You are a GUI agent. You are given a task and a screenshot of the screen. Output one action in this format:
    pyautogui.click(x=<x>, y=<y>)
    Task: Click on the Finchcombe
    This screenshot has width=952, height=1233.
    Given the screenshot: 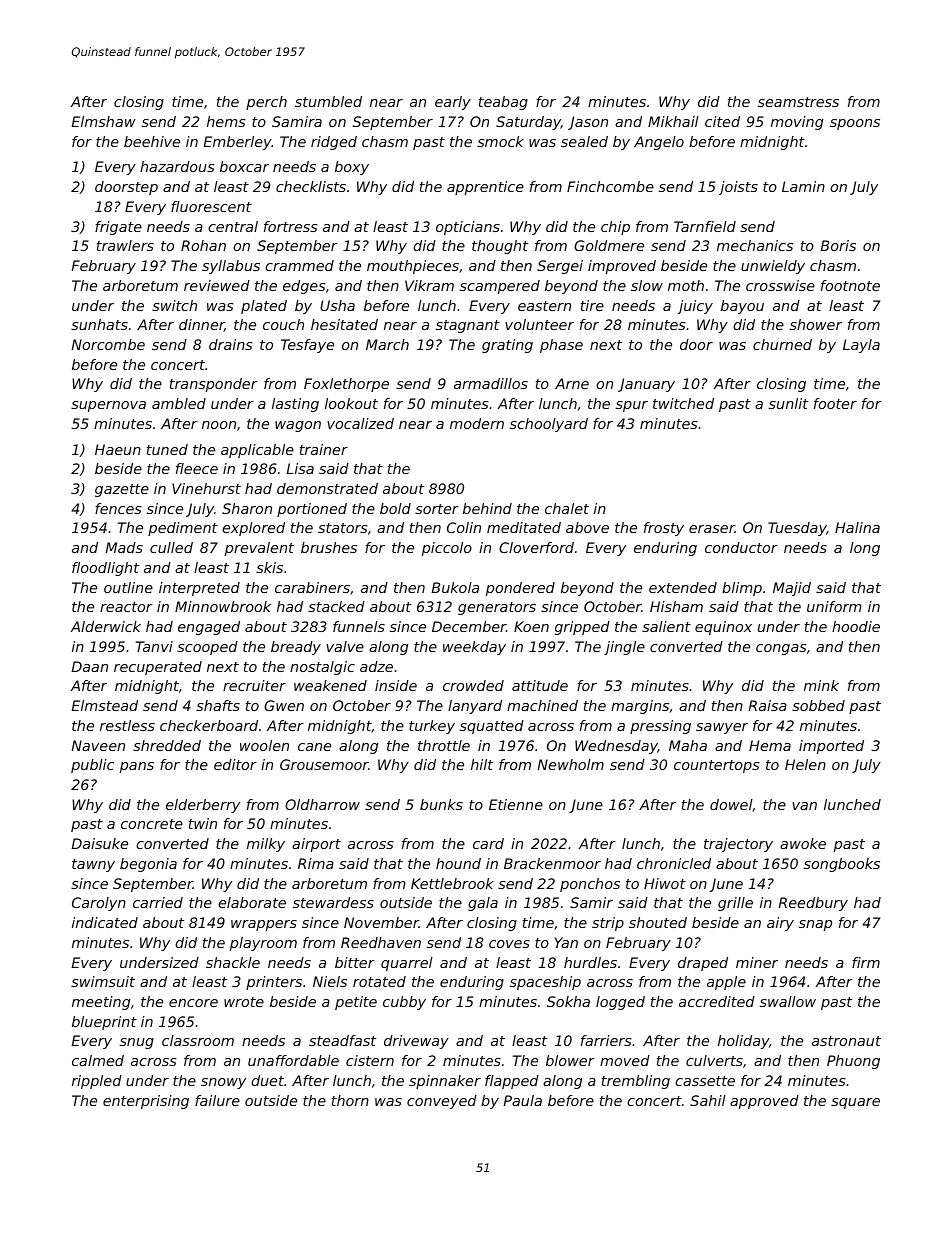 What is the action you would take?
    pyautogui.click(x=610, y=186)
